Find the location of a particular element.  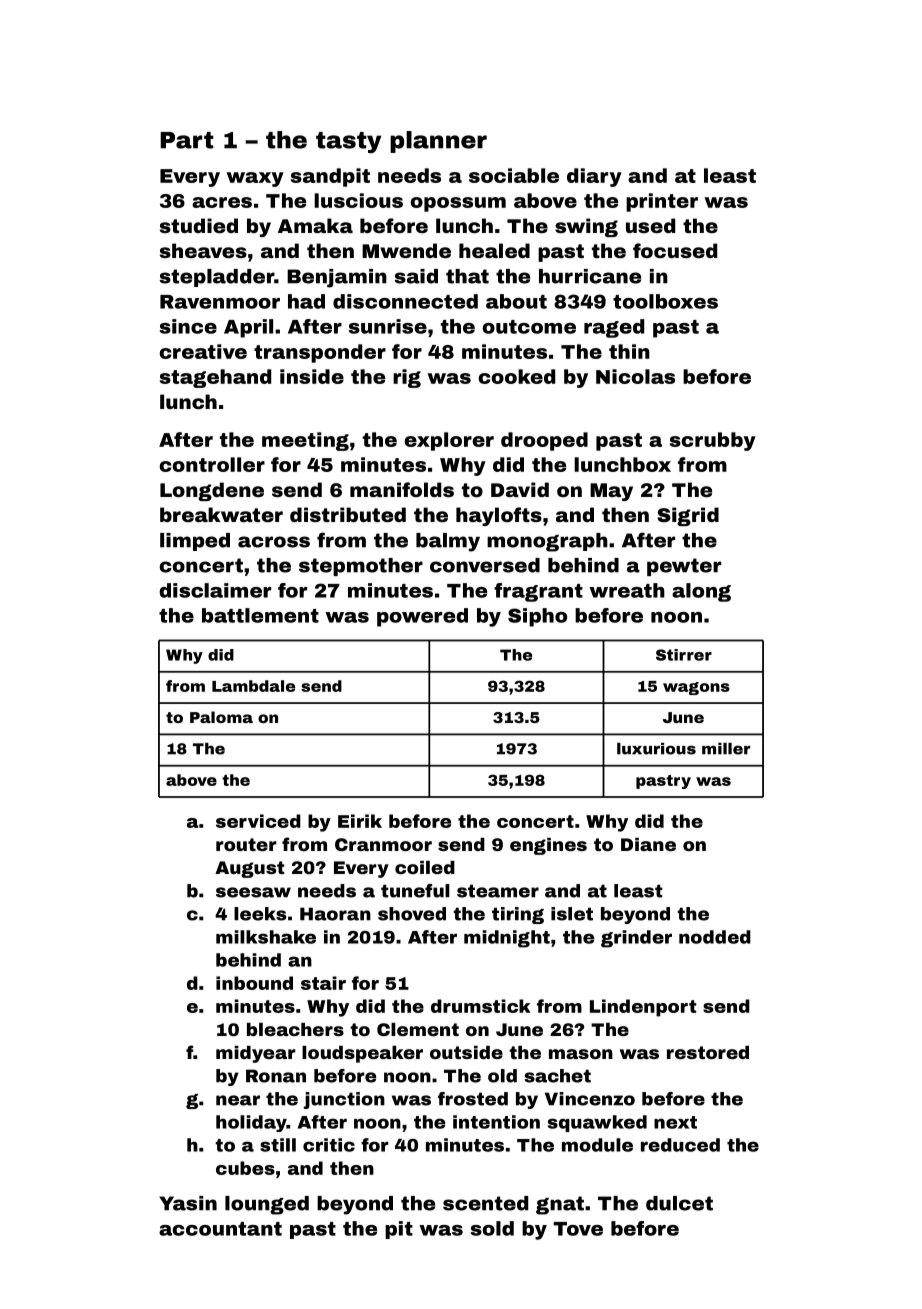

inbound is located at coordinates (254, 983).
